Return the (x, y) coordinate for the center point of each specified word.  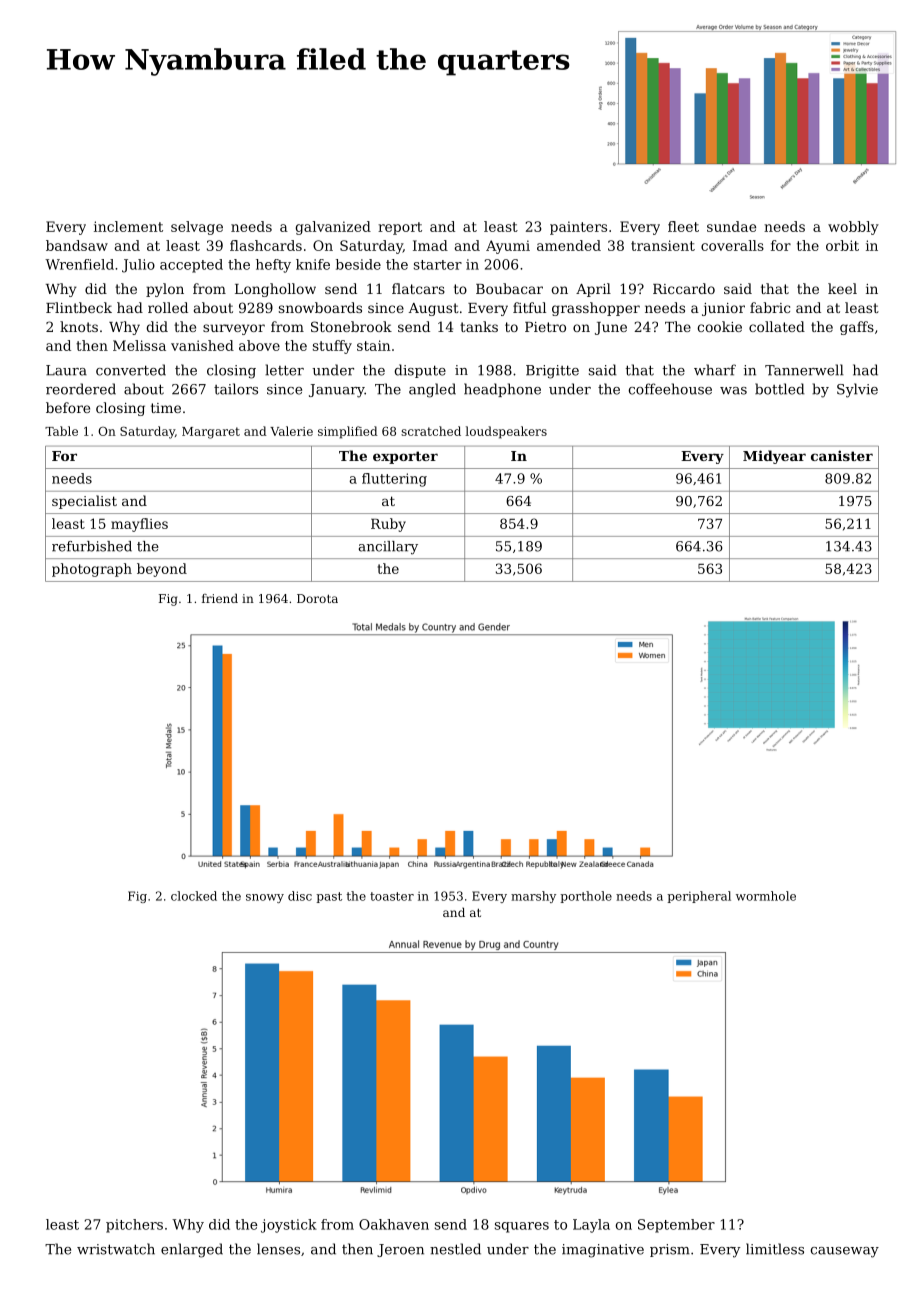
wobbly (853, 228)
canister (842, 455)
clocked (194, 896)
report (400, 228)
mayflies (139, 525)
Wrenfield (79, 264)
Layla (591, 1226)
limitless (775, 1249)
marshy (533, 897)
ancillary (388, 548)
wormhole (766, 896)
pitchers (134, 1226)
